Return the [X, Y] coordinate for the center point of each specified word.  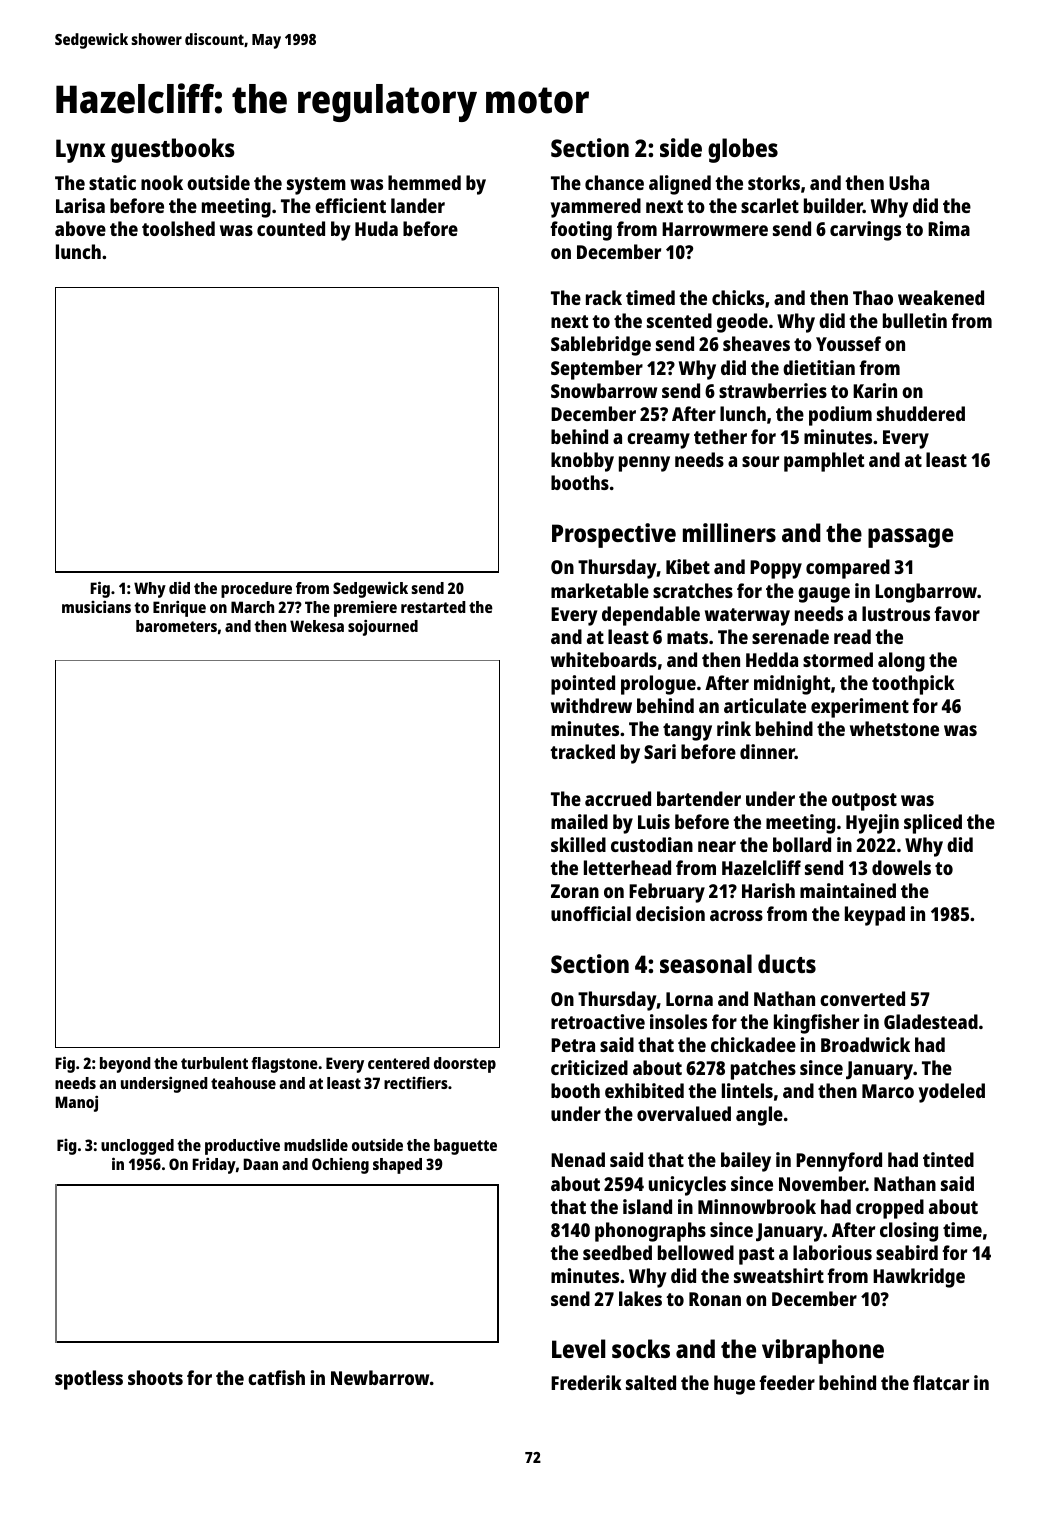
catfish [276, 1377]
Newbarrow [380, 1377]
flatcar [941, 1382]
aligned [680, 185]
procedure [256, 590]
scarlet [770, 205]
